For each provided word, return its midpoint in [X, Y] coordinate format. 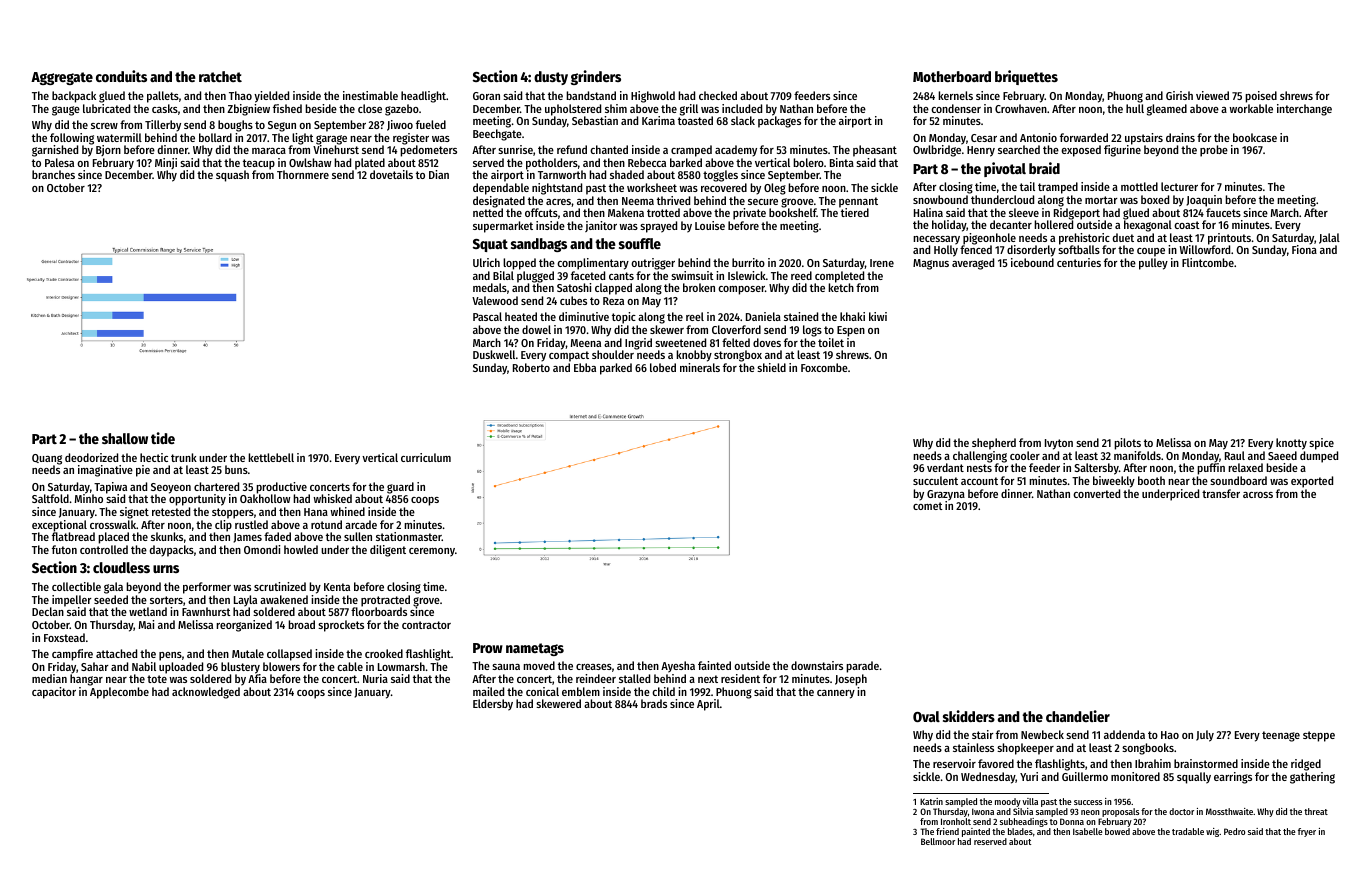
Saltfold [50, 498]
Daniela [763, 316]
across [1258, 495]
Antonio [1038, 137]
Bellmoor [938, 841]
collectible [76, 586]
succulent [935, 480]
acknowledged [206, 693]
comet [928, 506]
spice [1321, 444]
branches [53, 174]
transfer [1221, 493]
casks [165, 108]
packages [779, 122]
